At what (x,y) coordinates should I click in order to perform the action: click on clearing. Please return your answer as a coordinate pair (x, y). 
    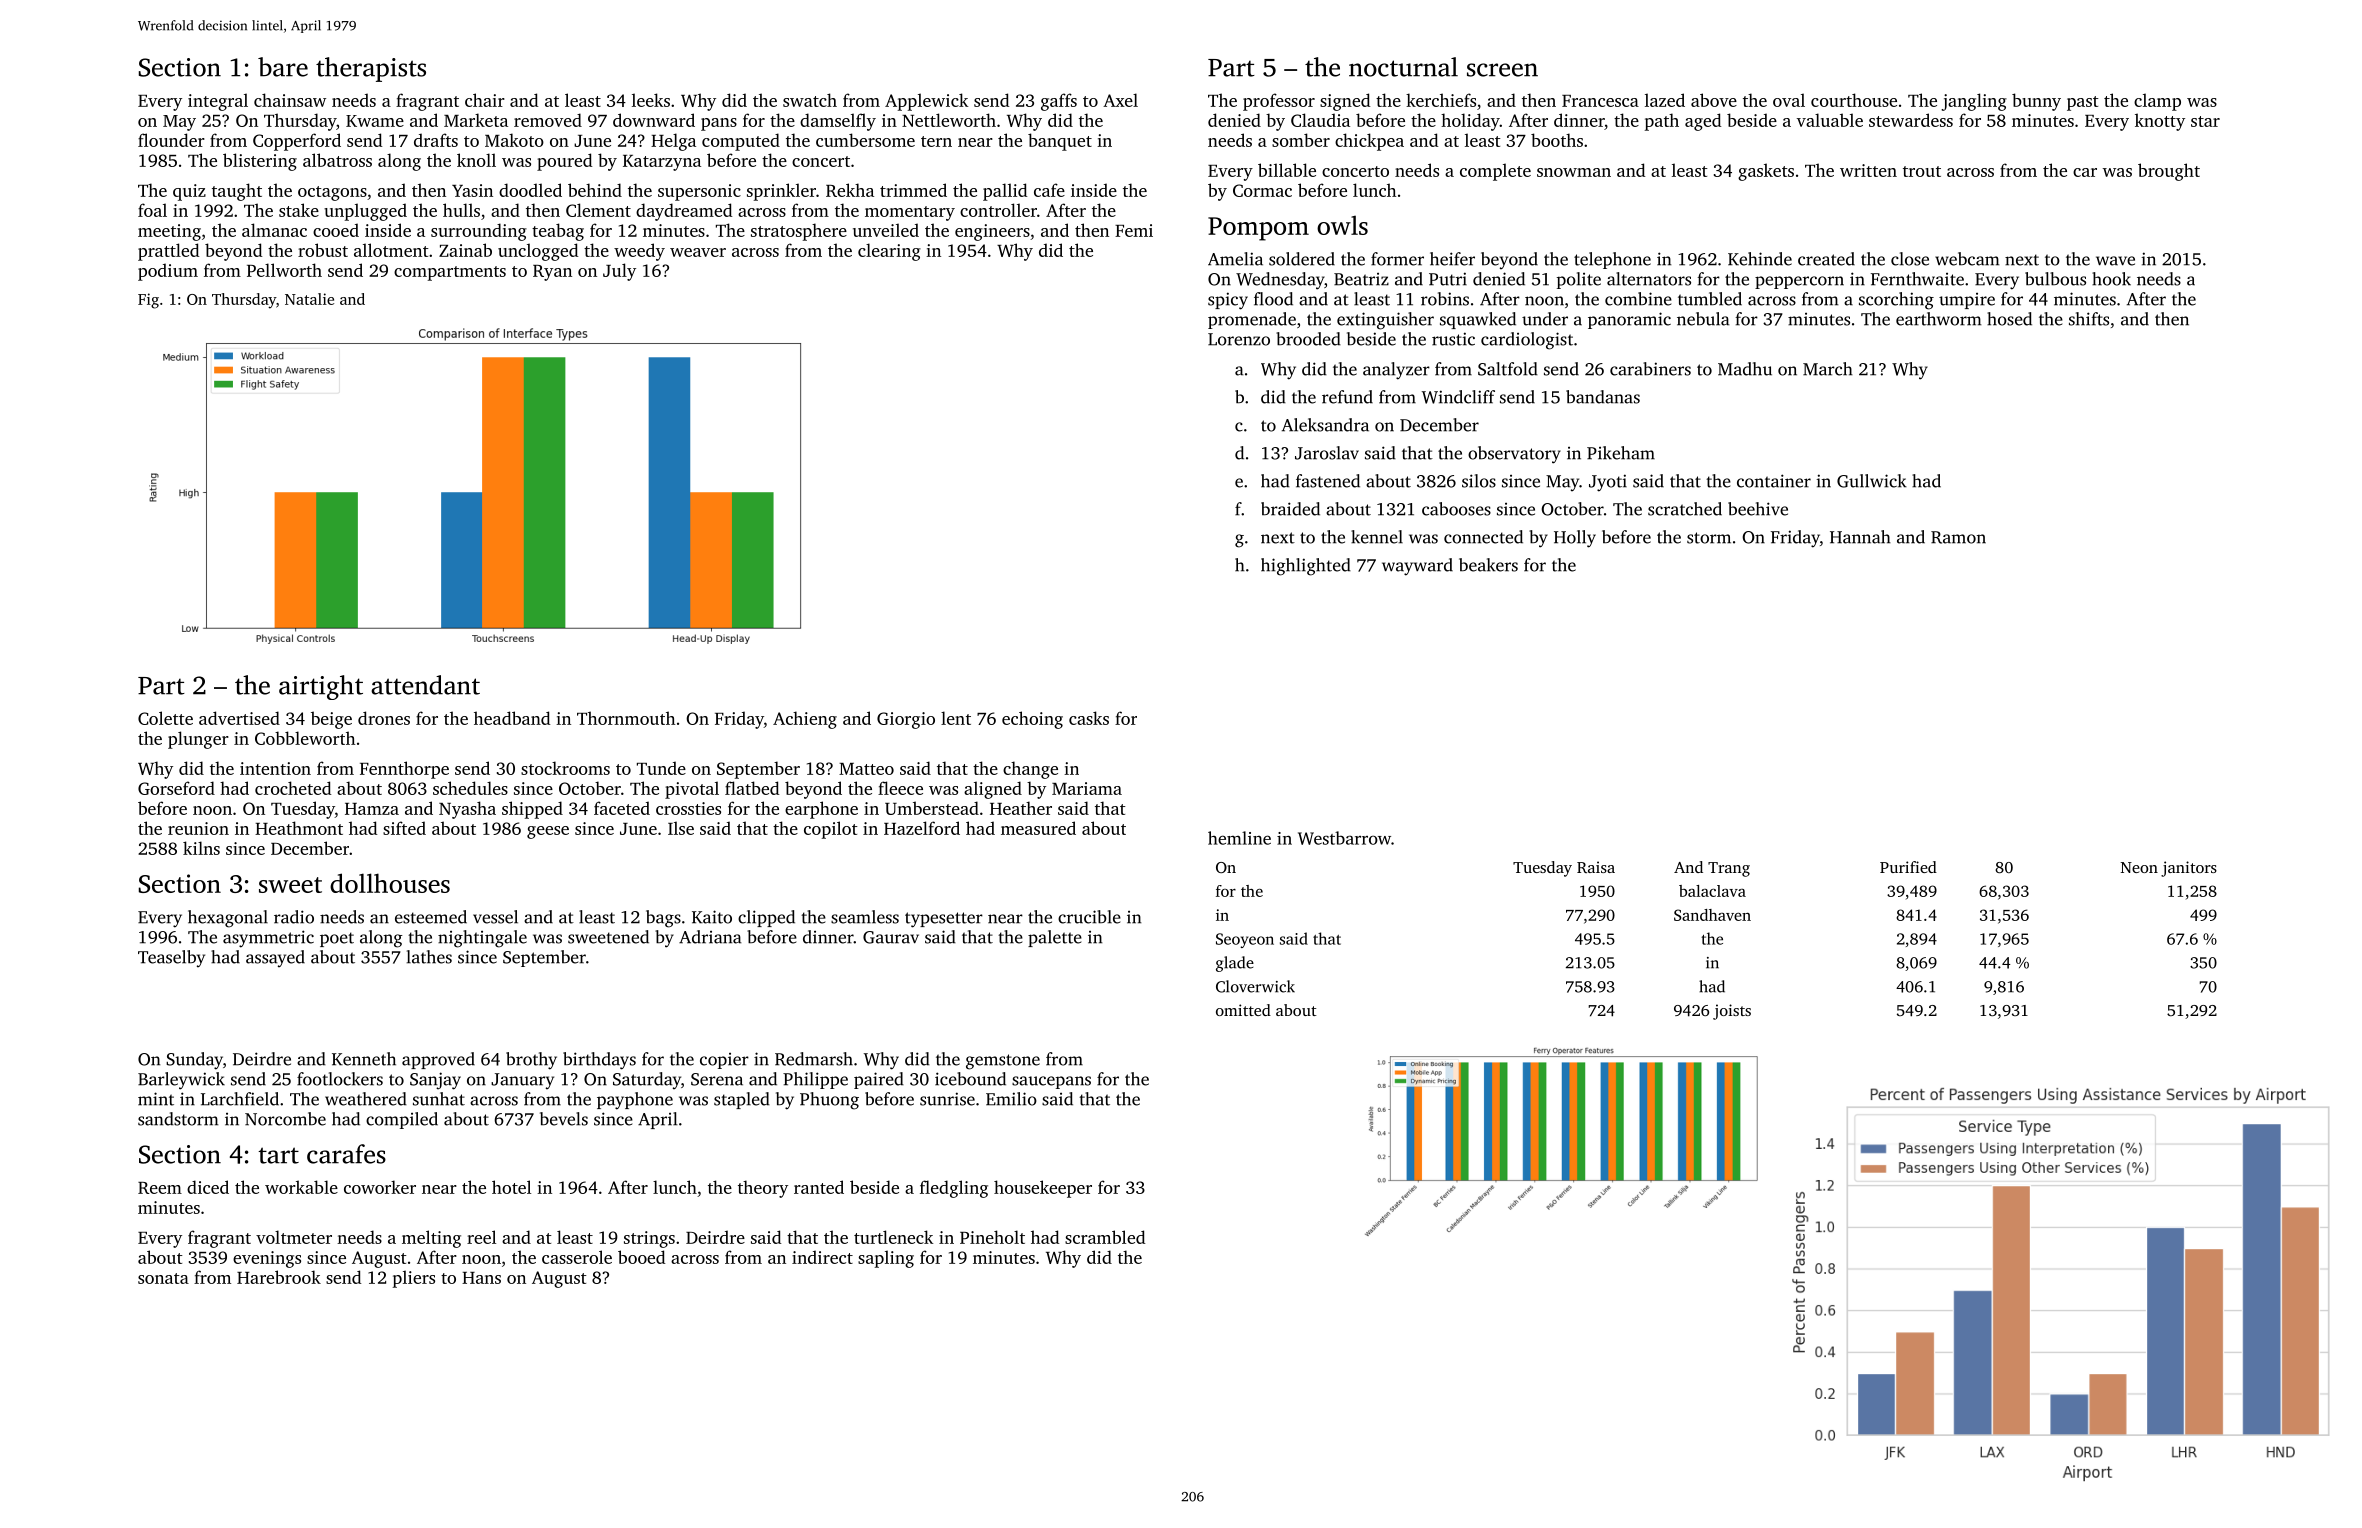
    Looking at the image, I should click on (889, 252).
